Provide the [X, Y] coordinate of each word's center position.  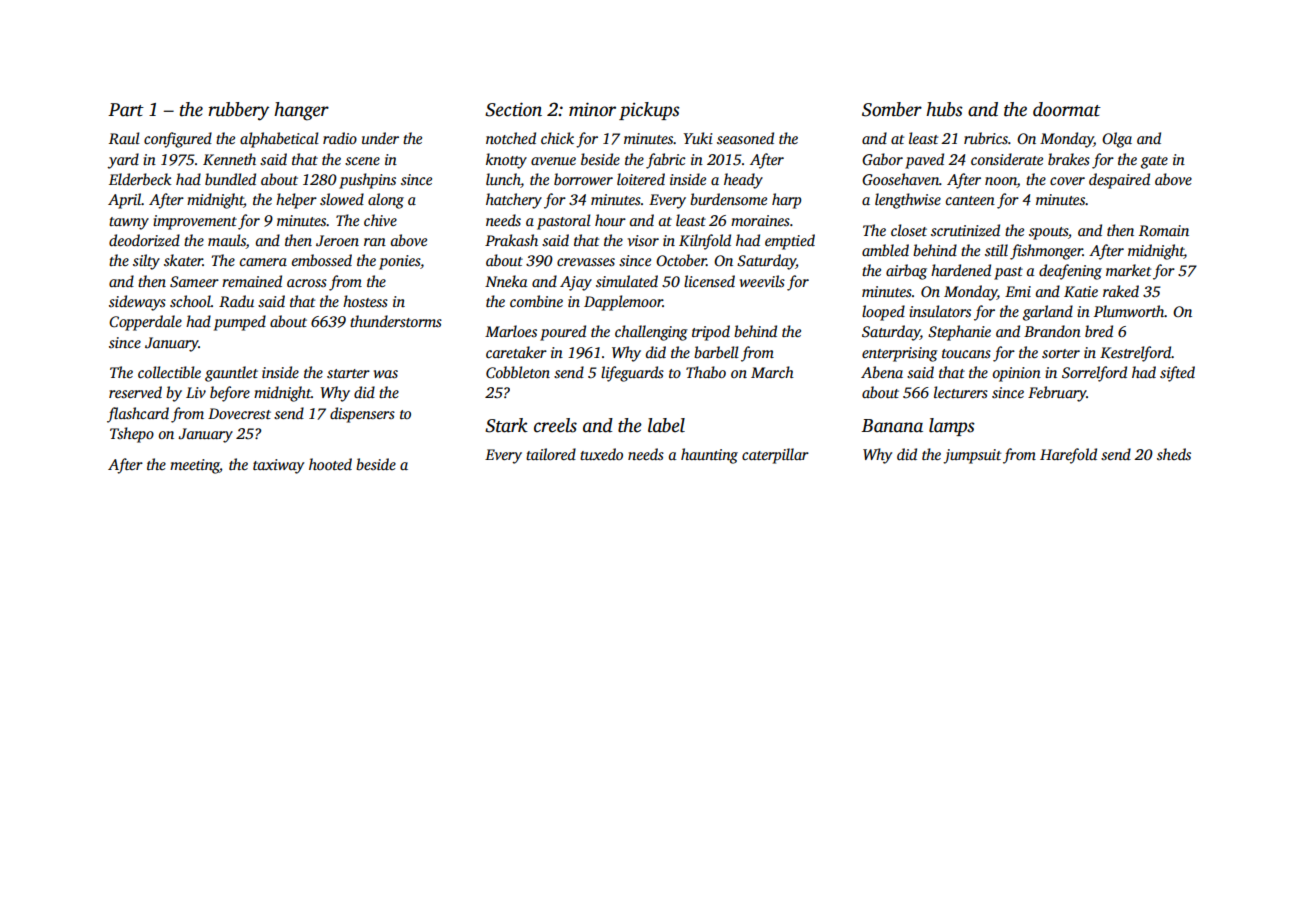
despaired [1119, 181]
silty [146, 262]
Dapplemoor [623, 303]
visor [643, 240]
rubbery [238, 111]
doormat [1067, 109]
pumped [240, 323]
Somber [892, 109]
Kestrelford [1136, 354]
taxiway [278, 466]
